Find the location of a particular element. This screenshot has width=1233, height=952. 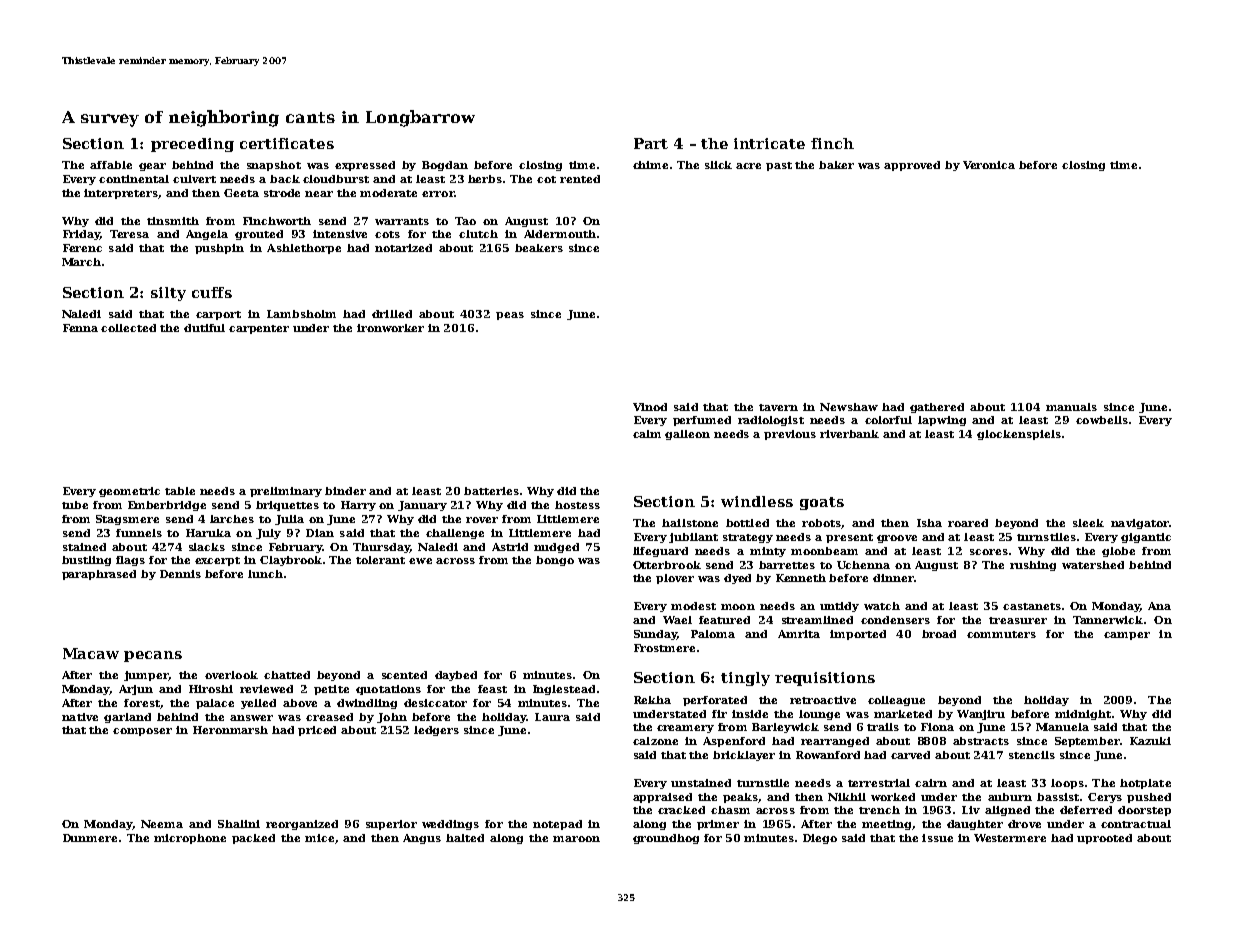

peas is located at coordinates (510, 316).
